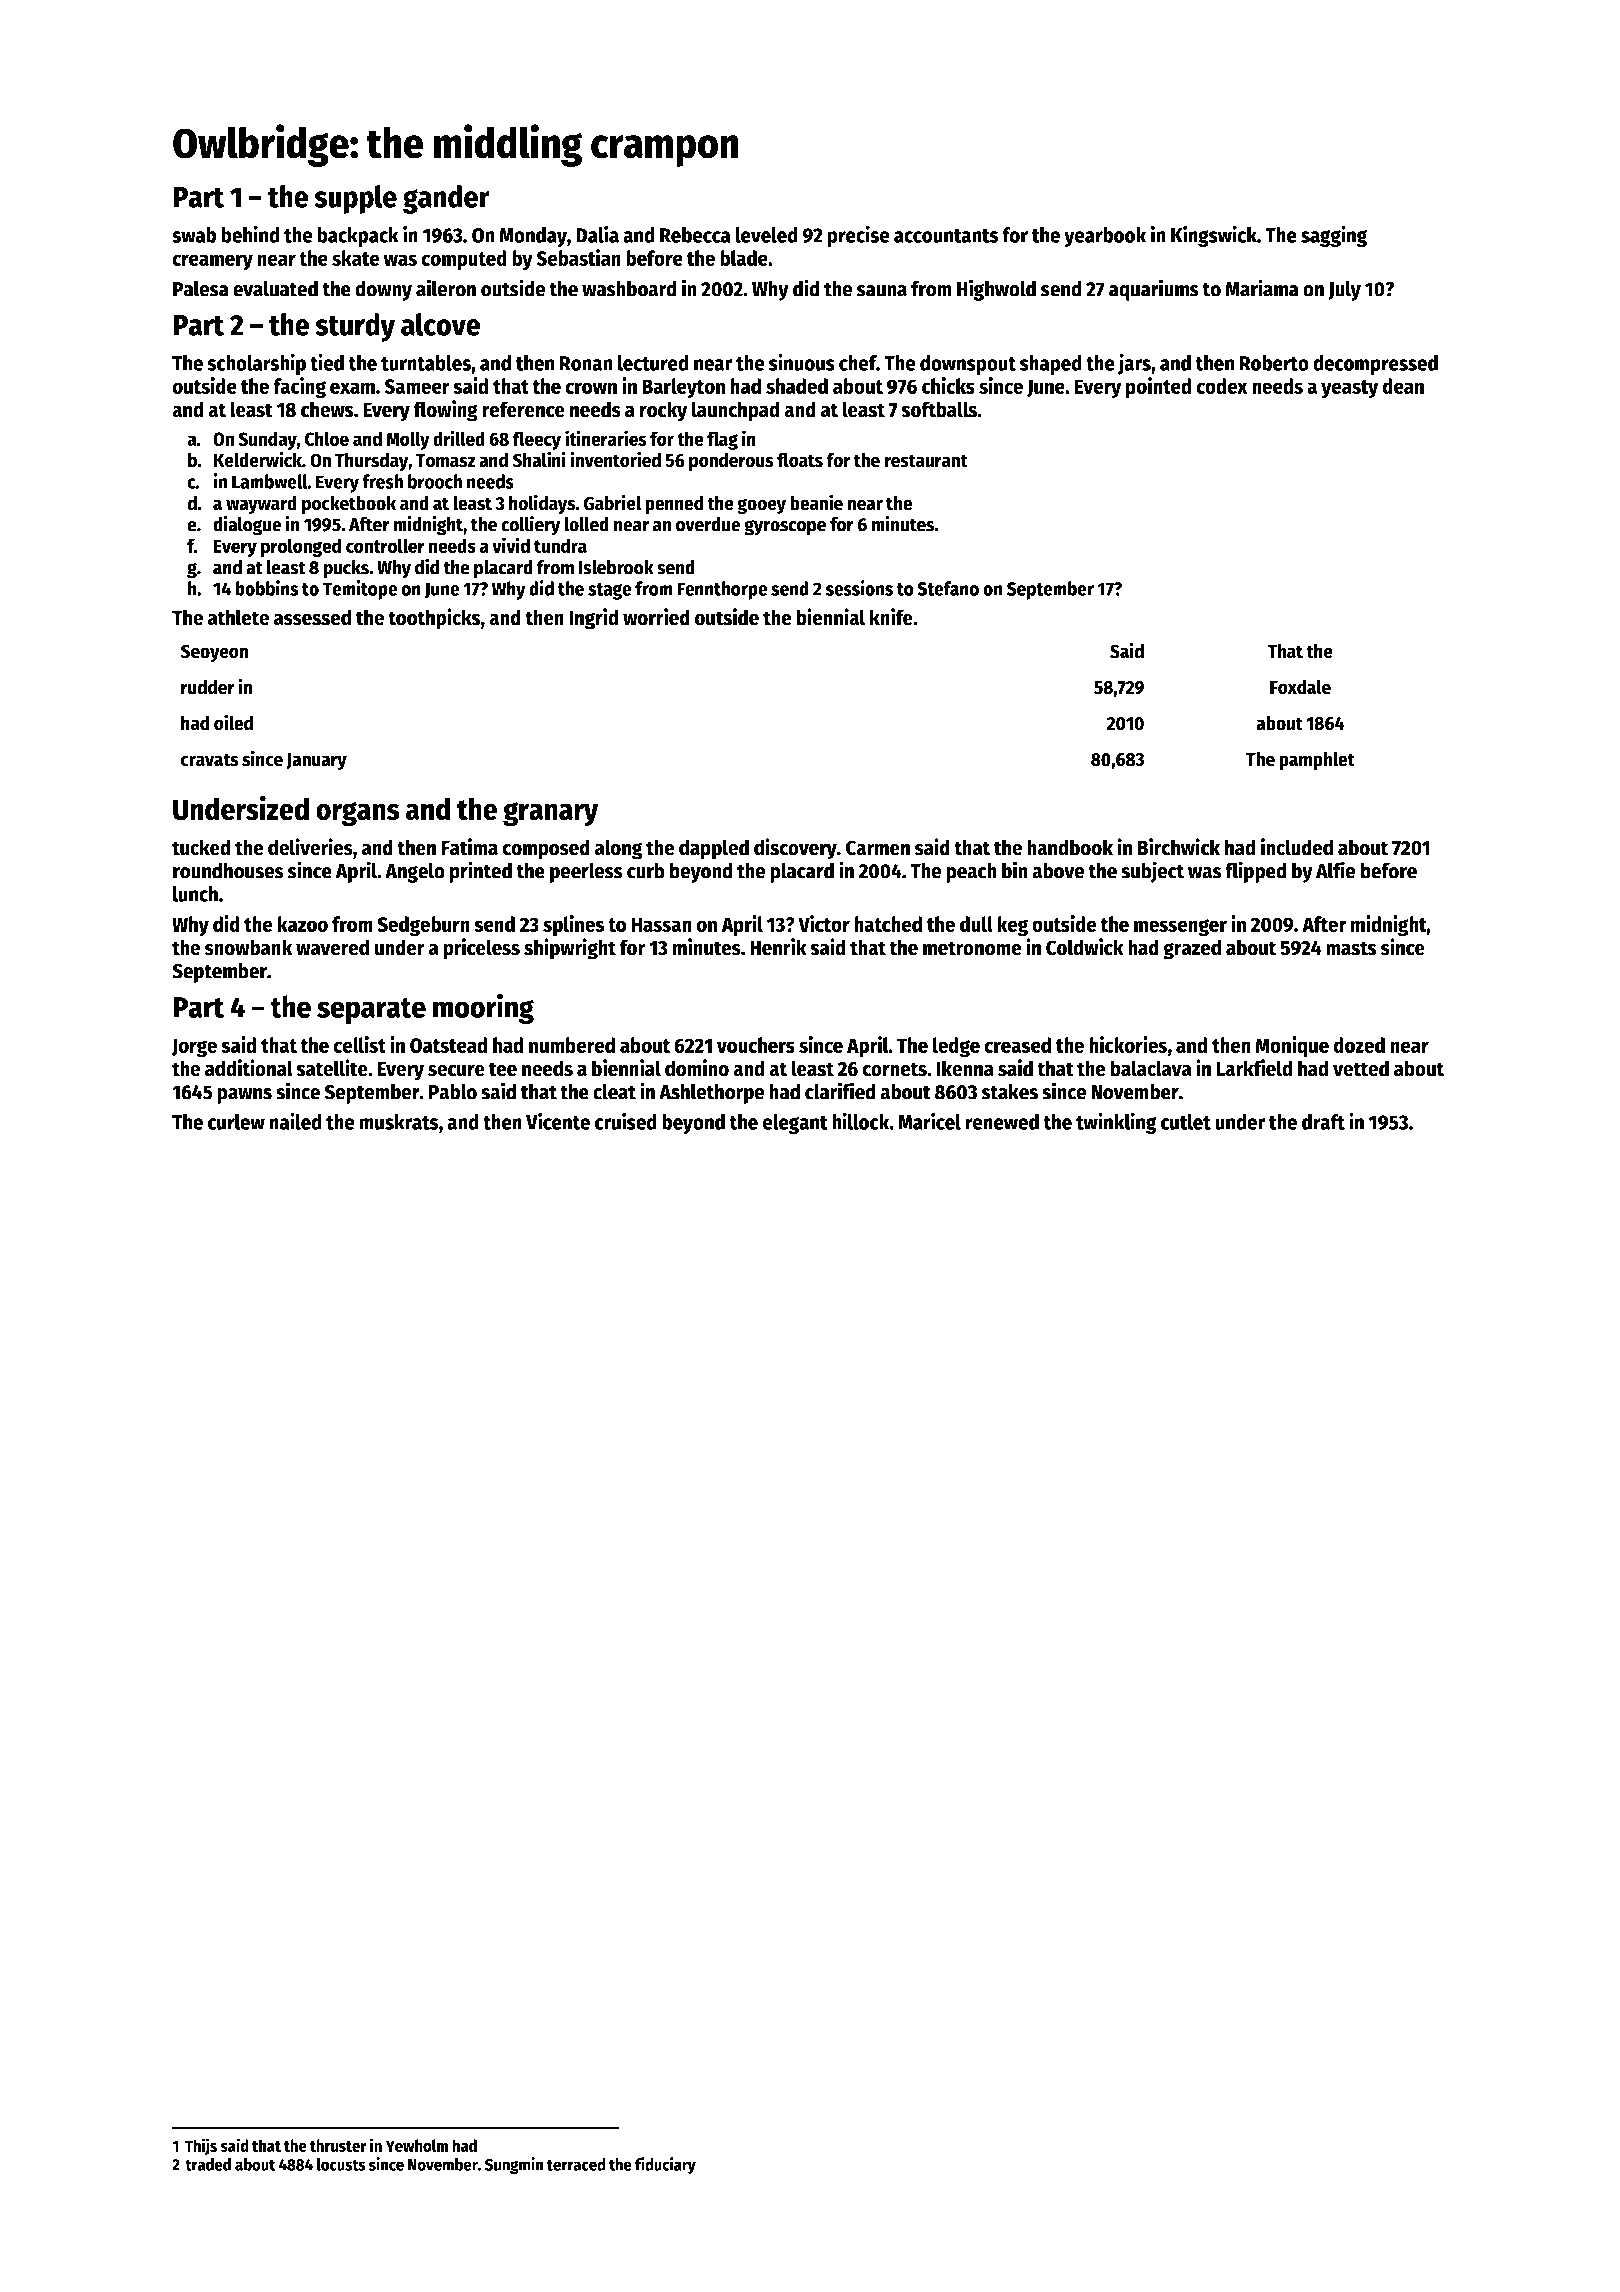 The image size is (1620, 2292). I want to click on terraced, so click(576, 2164).
